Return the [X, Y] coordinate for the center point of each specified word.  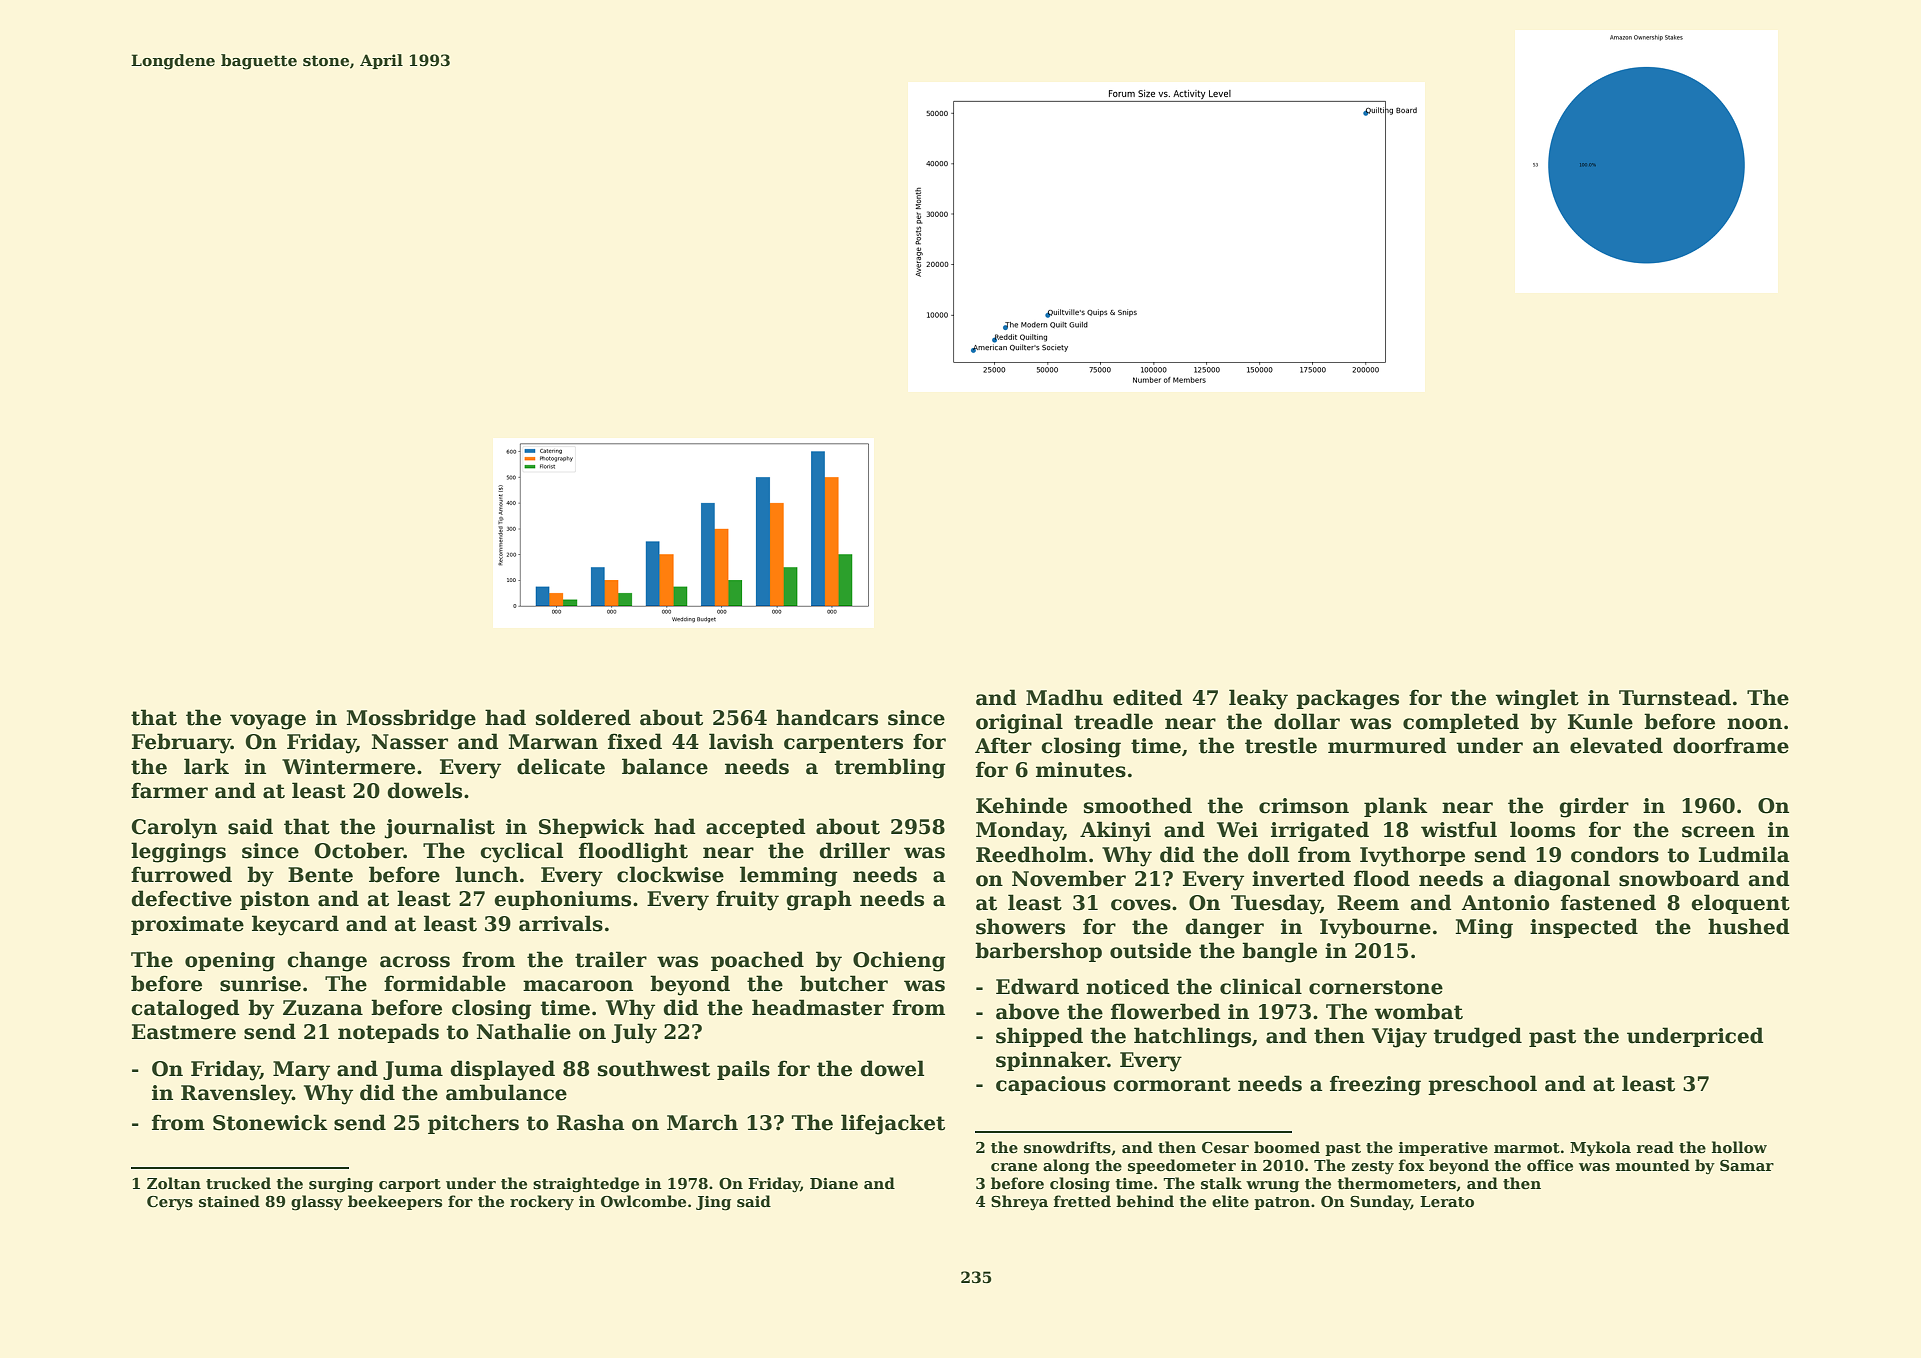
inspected [1584, 928]
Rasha [591, 1122]
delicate [561, 766]
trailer [611, 959]
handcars [827, 717]
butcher [844, 983]
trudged [1477, 1037]
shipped [1039, 1037]
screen [1718, 832]
